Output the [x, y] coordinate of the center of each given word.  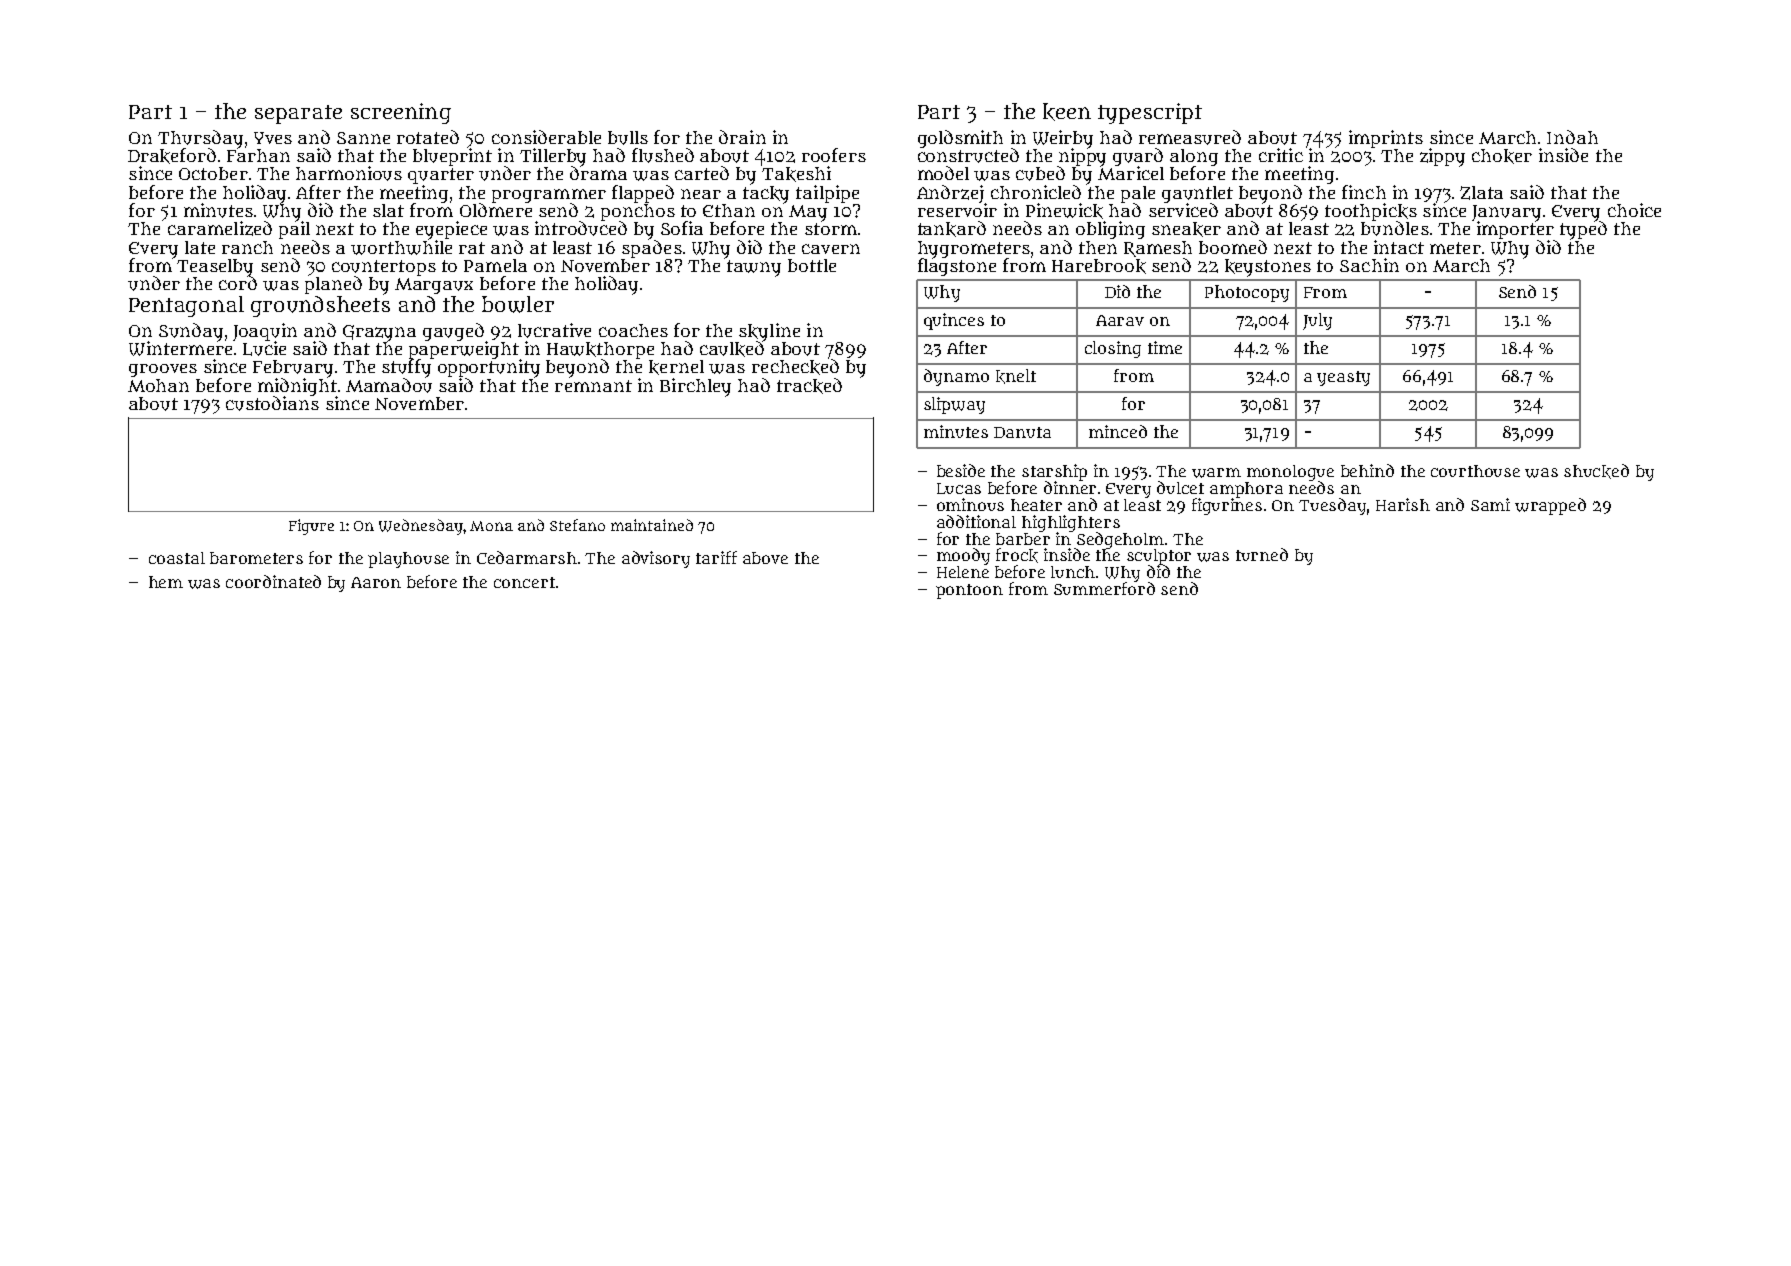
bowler [518, 304]
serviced [1183, 210]
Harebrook [1099, 266]
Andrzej [950, 194]
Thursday [200, 139]
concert [524, 582]
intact [1399, 247]
